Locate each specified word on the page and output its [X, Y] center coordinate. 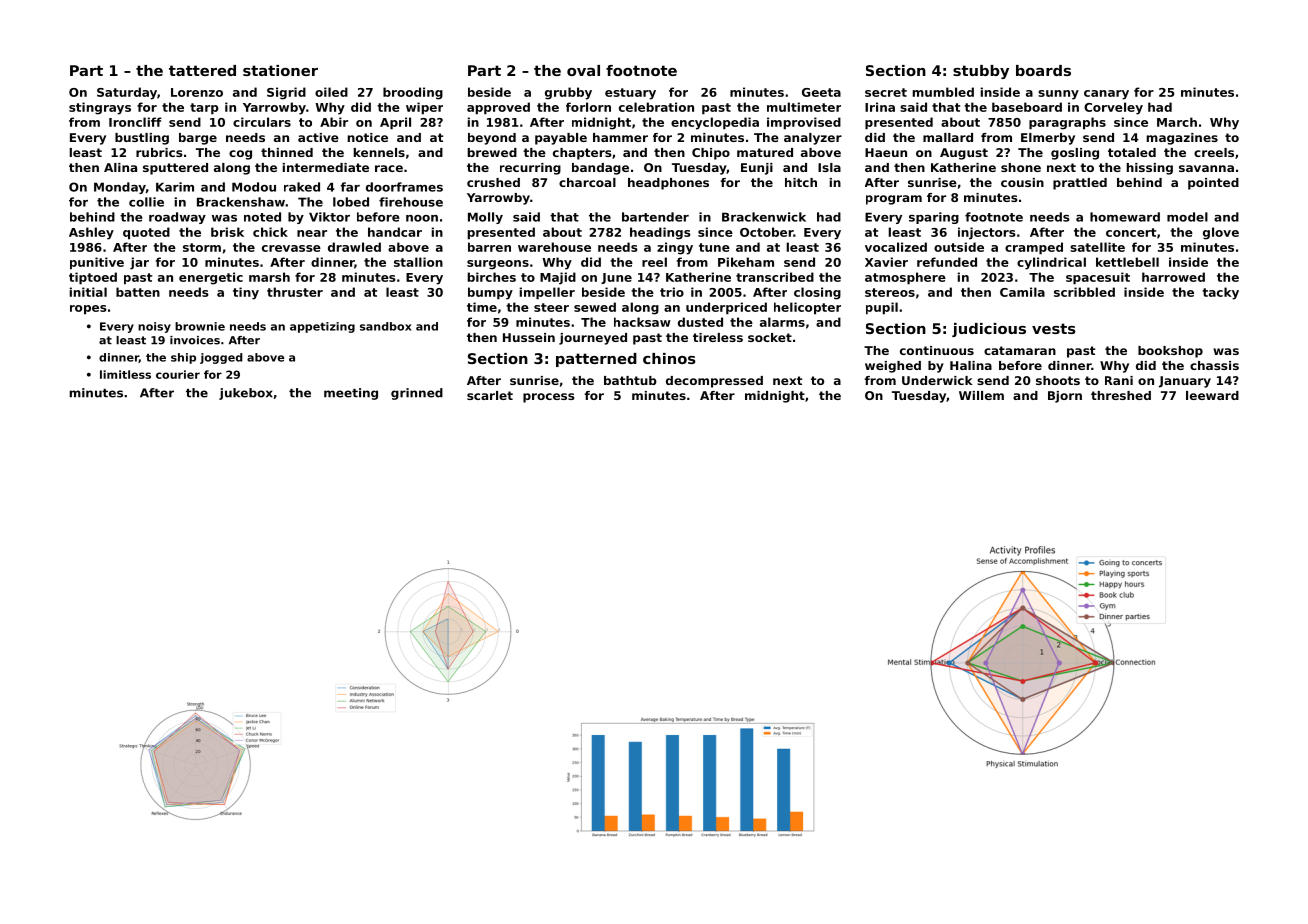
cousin [1022, 182]
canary [1106, 95]
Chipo [711, 154]
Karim [175, 187]
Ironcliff [135, 122]
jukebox [246, 394]
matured [765, 152]
